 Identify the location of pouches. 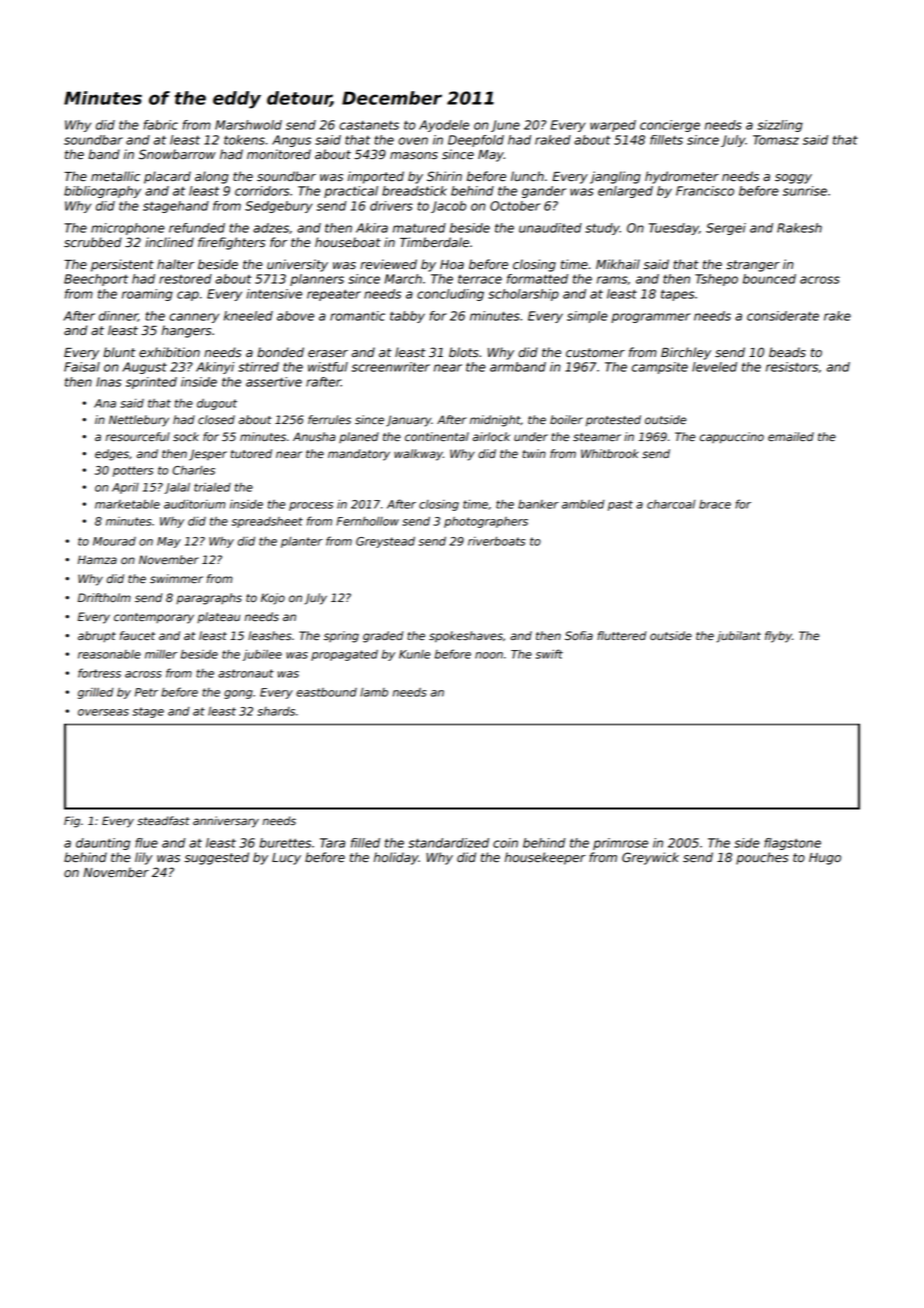
(762, 858).
